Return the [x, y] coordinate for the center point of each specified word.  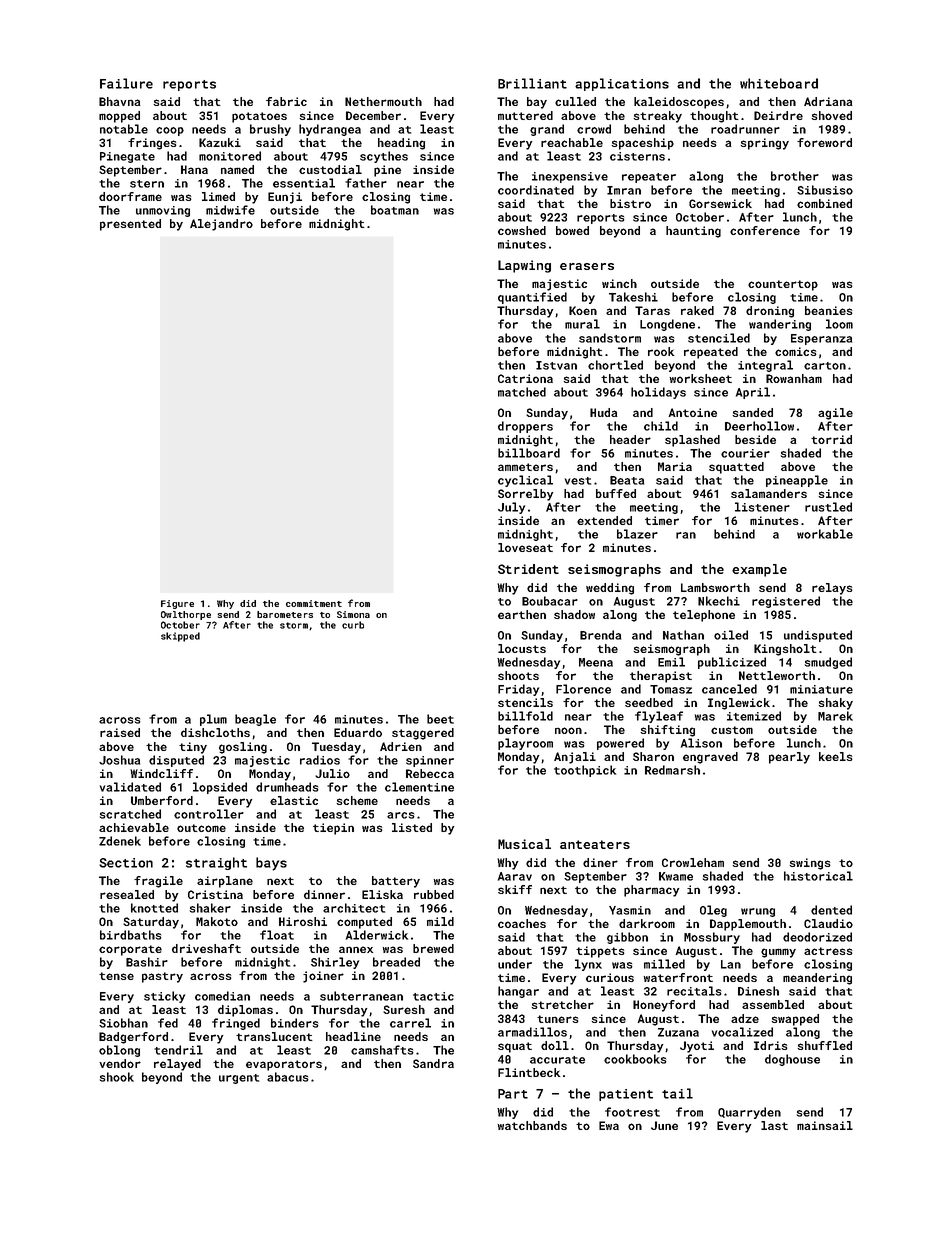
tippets [600, 952]
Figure [177, 604]
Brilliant [532, 83]
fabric [286, 101]
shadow [574, 614]
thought [714, 117]
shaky [835, 704]
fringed [236, 1024]
